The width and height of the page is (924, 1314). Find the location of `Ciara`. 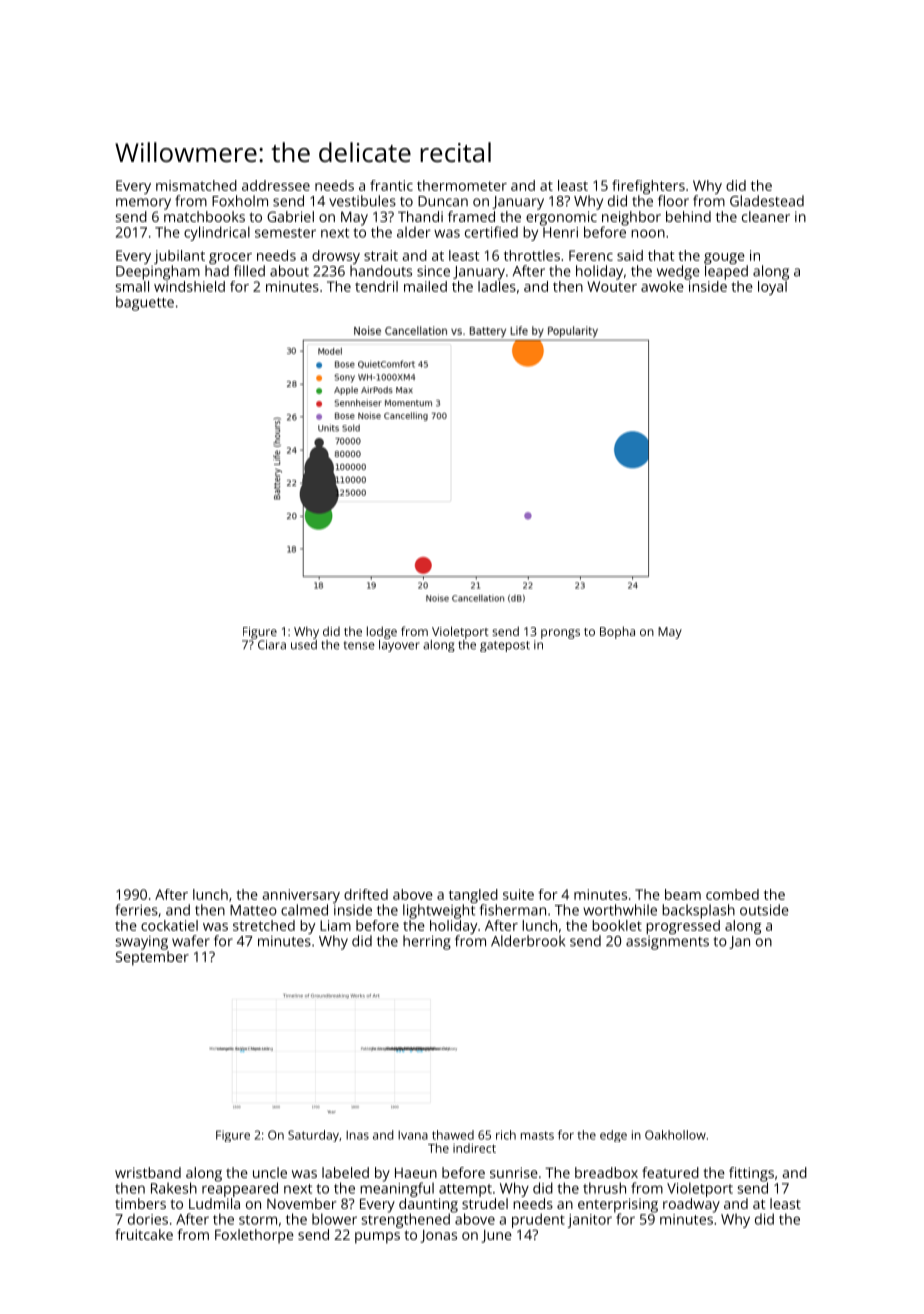

Ciara is located at coordinates (272, 645).
